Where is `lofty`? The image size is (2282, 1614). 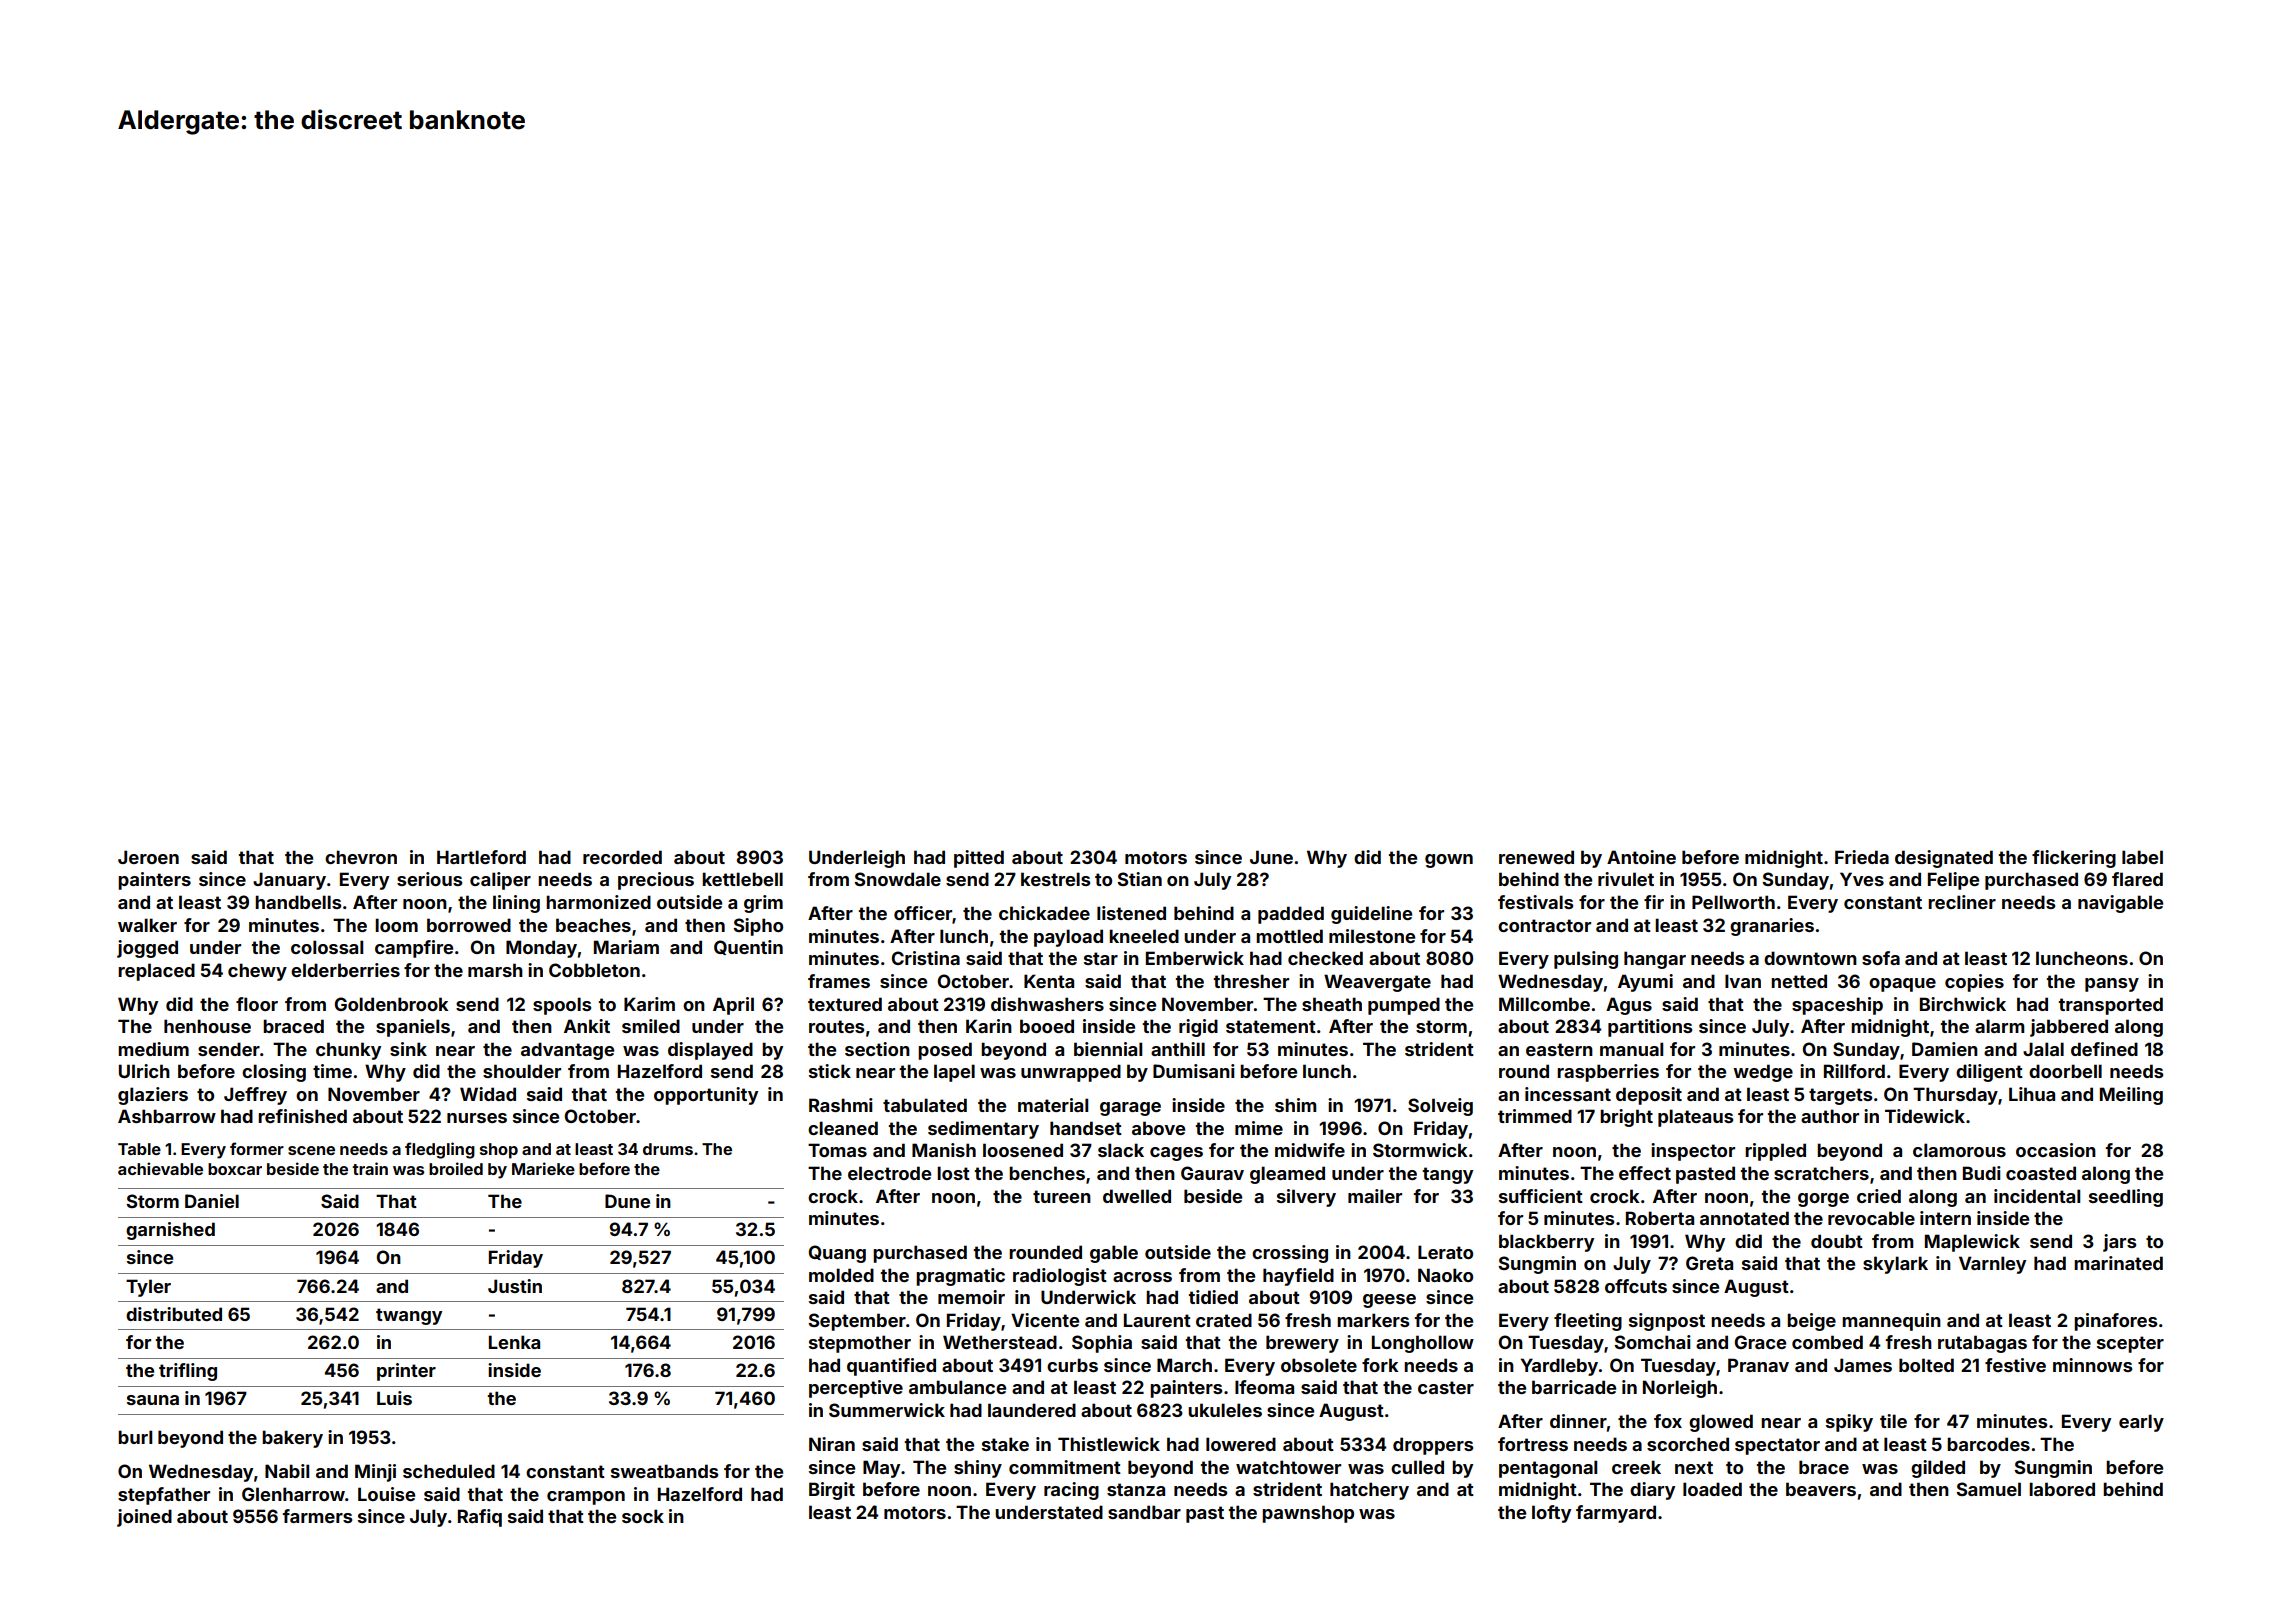
lofty is located at coordinates (1551, 1514).
